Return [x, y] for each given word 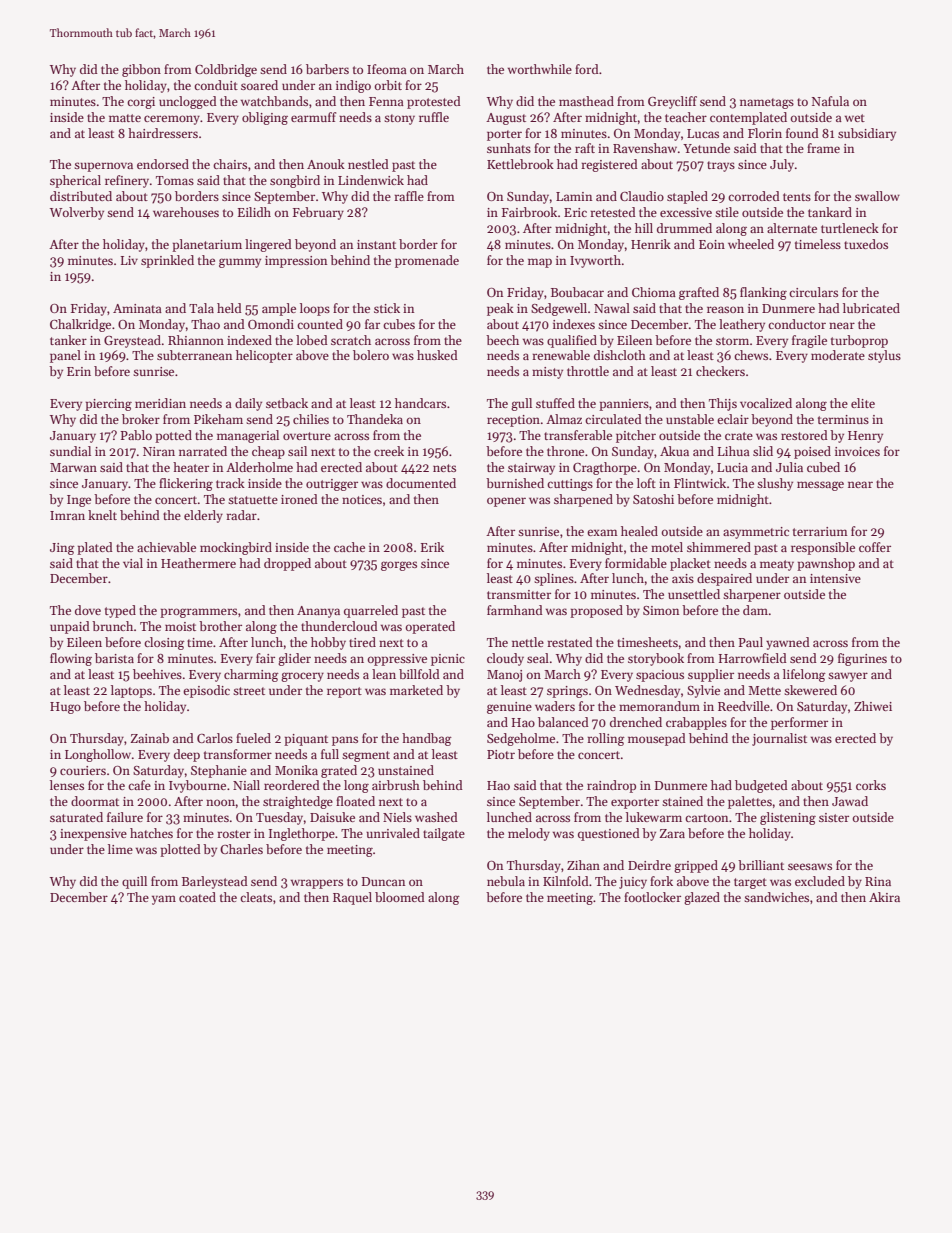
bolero [371, 355]
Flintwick [700, 483]
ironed [299, 499]
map [540, 263]
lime [120, 849]
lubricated [871, 308]
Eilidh [254, 212]
